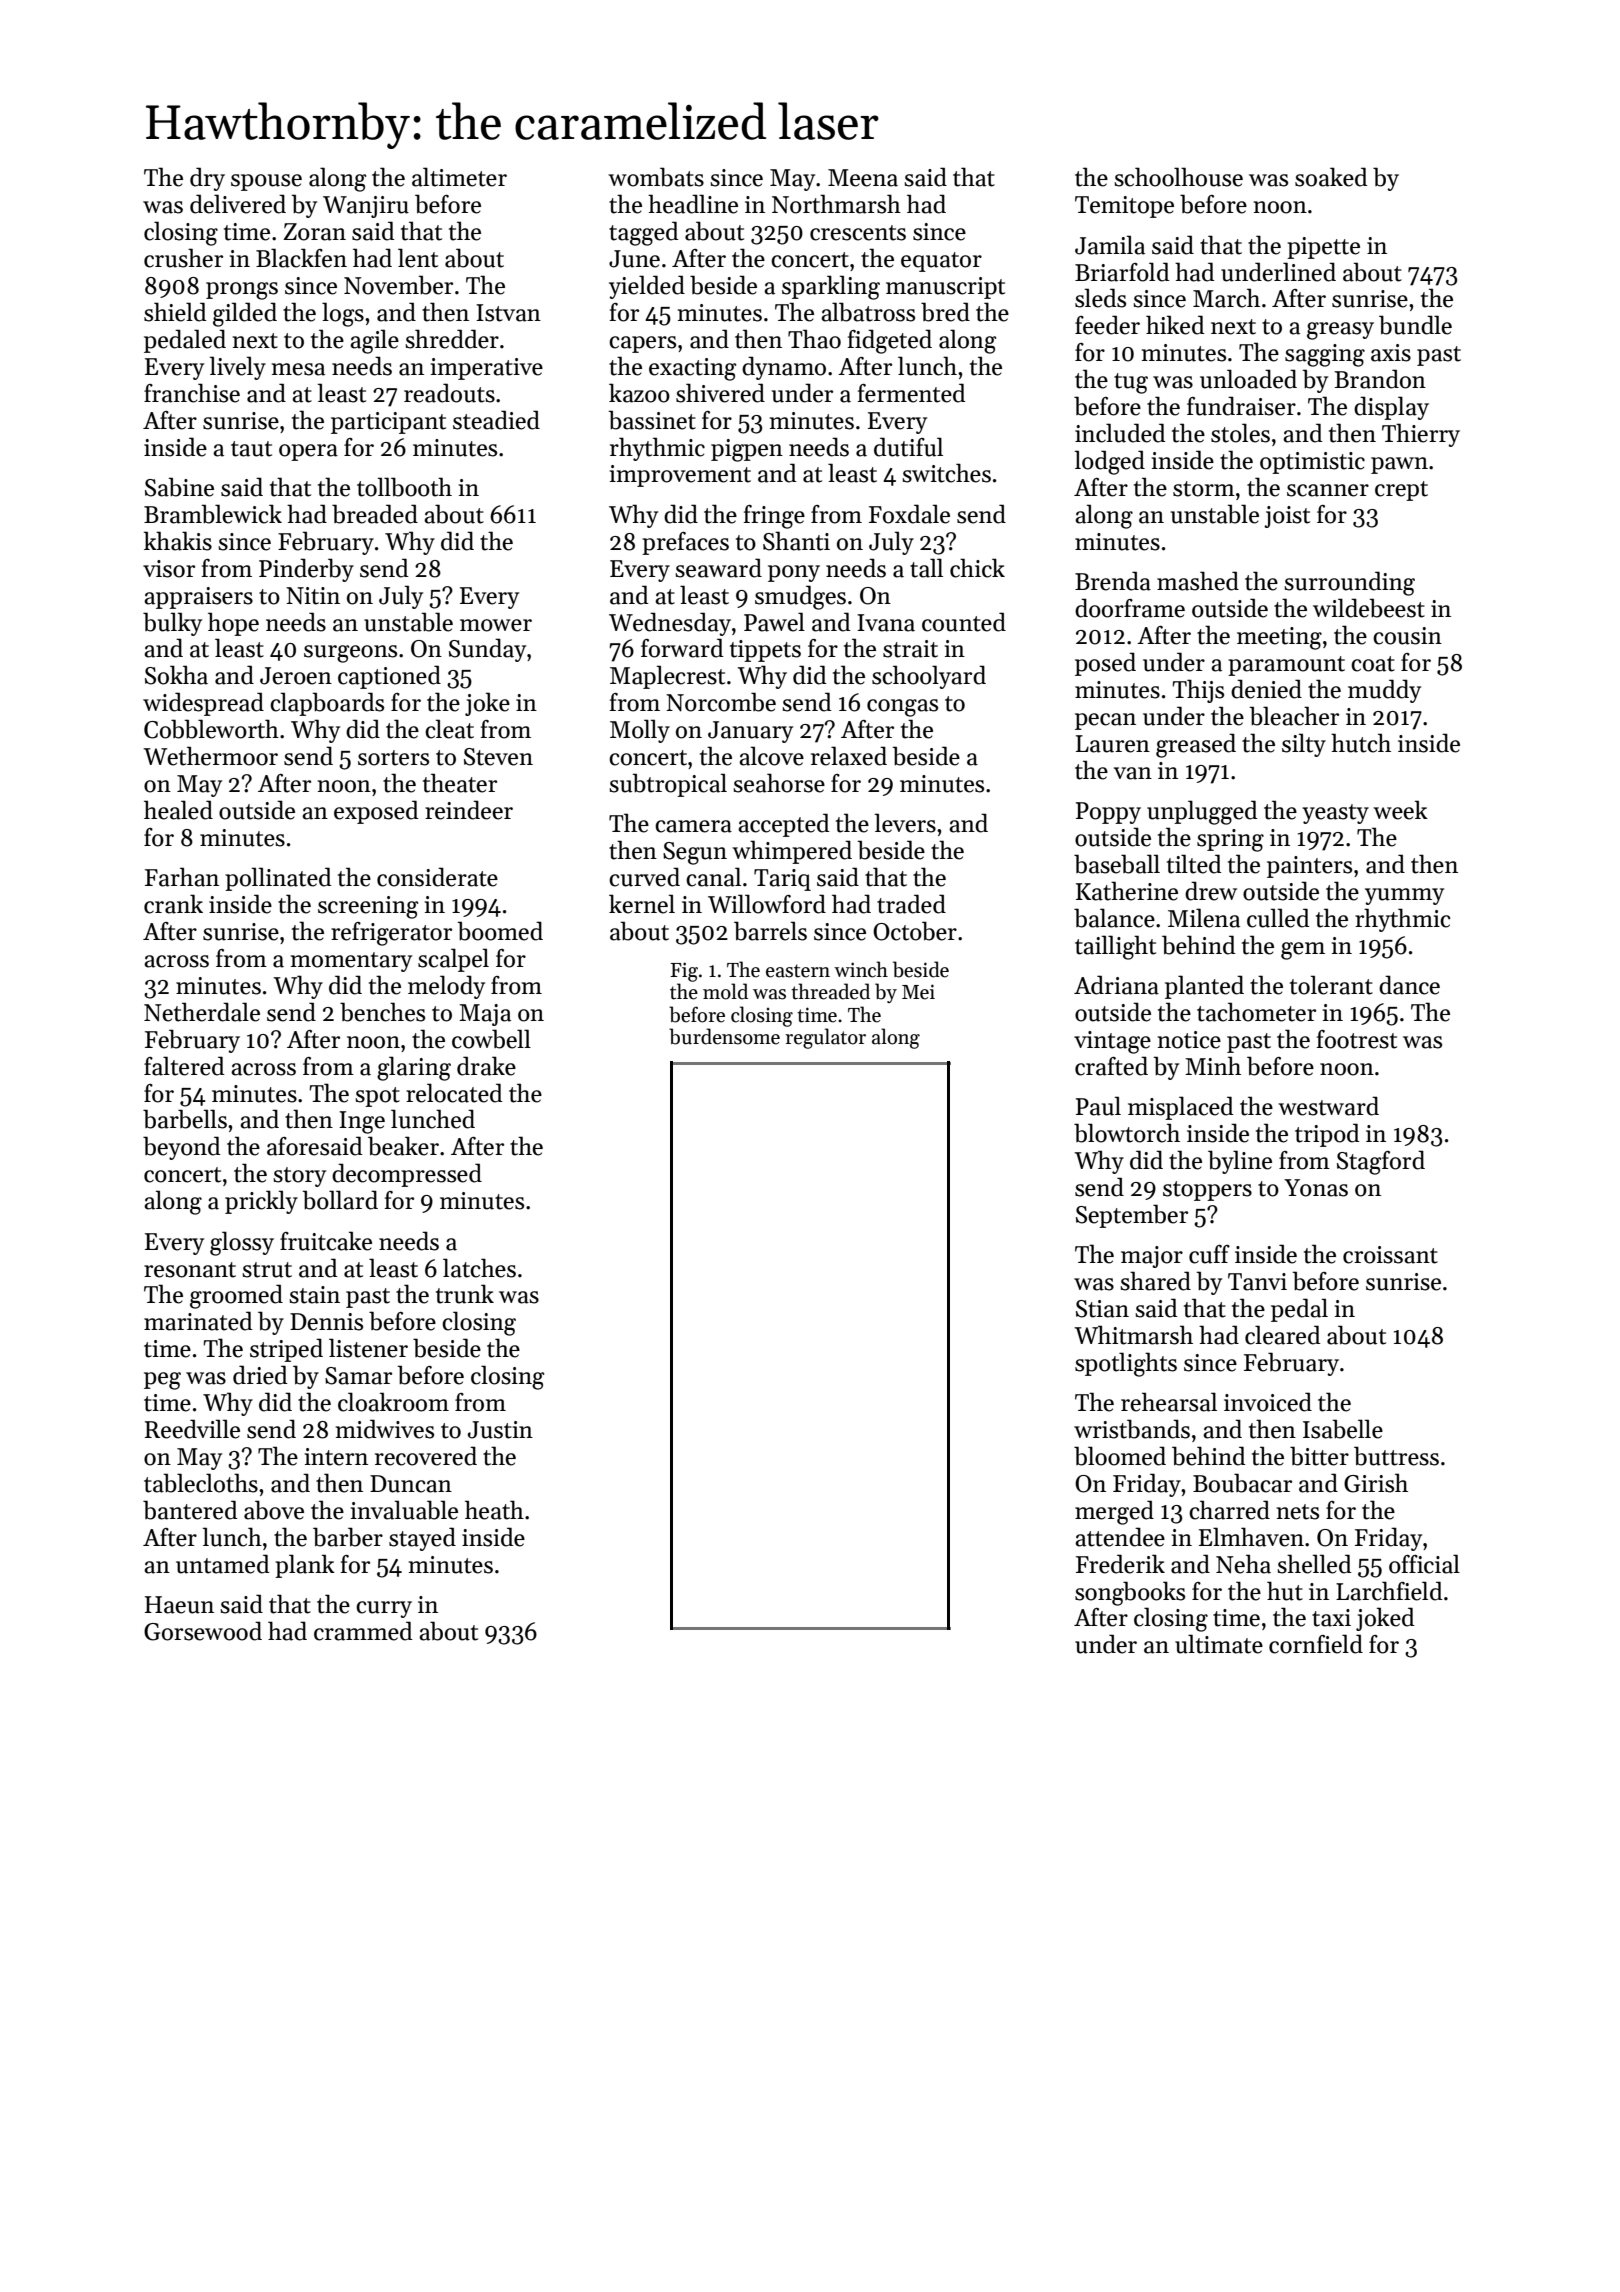 This screenshot has width=1620, height=2292. Describe the element at coordinates (1278, 918) in the screenshot. I see `culled` at that location.
